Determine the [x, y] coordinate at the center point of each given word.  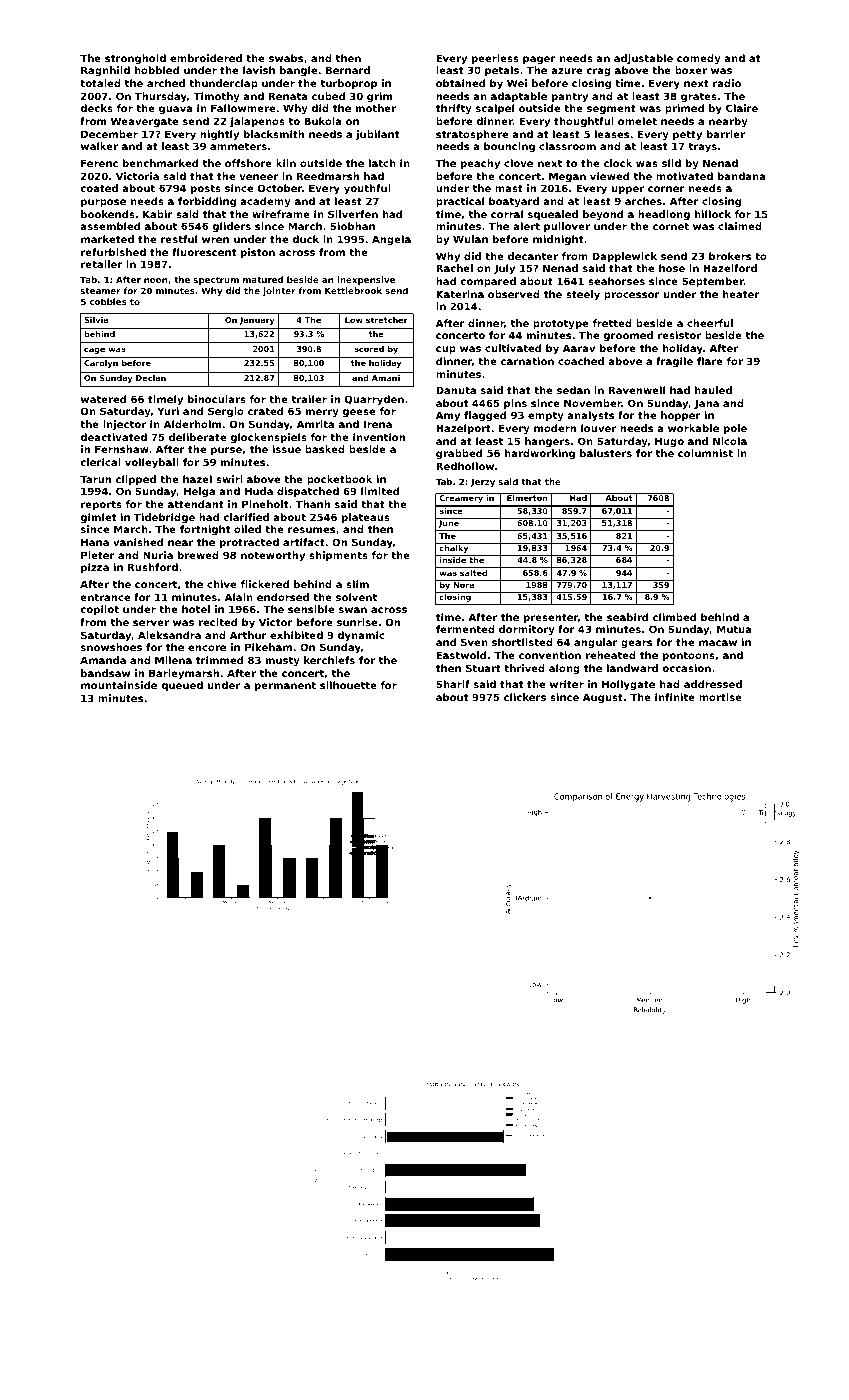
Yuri [168, 411]
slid [671, 163]
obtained [460, 83]
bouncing [509, 147]
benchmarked [160, 163]
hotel [196, 609]
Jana [706, 404]
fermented [465, 629]
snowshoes [111, 647]
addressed [713, 684]
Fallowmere [243, 108]
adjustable [643, 59]
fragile [674, 362]
